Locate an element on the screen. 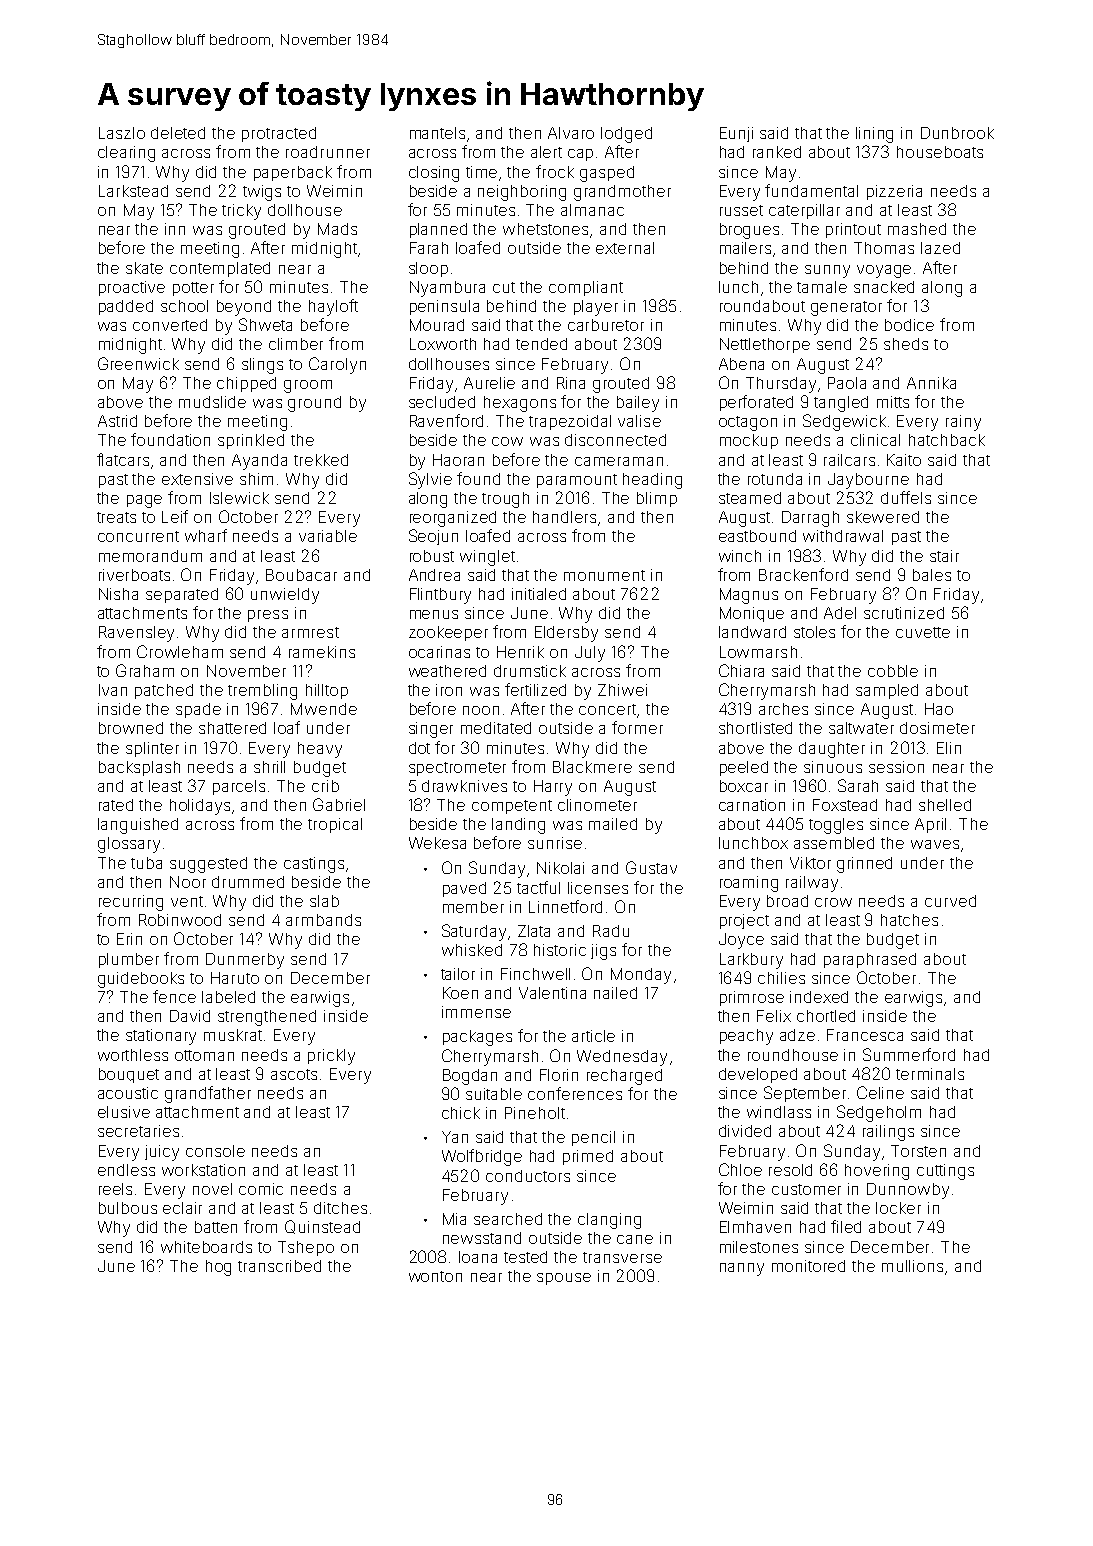 This screenshot has width=1093, height=1546. mullions is located at coordinates (912, 1266).
